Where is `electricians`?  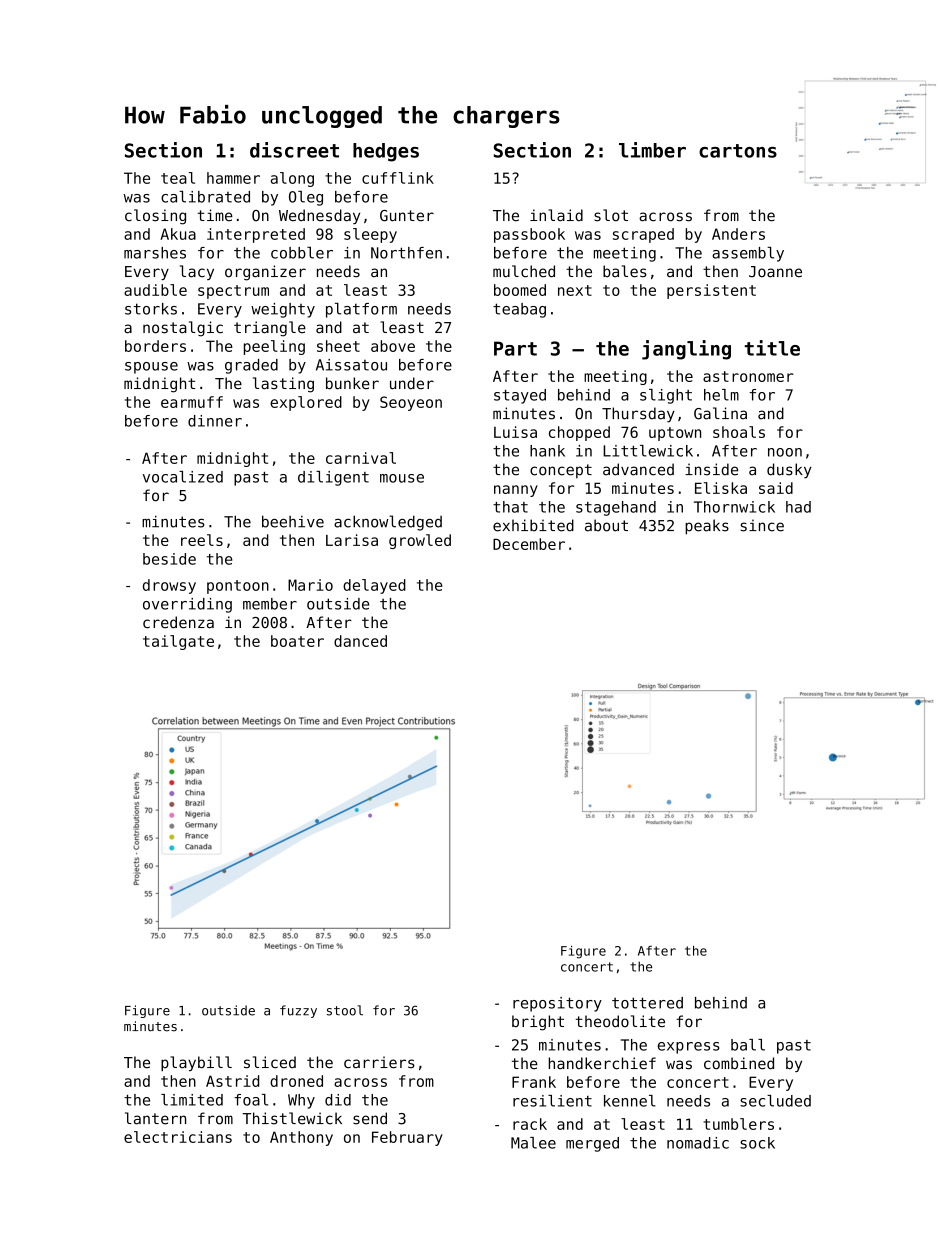
electricians is located at coordinates (178, 1137).
